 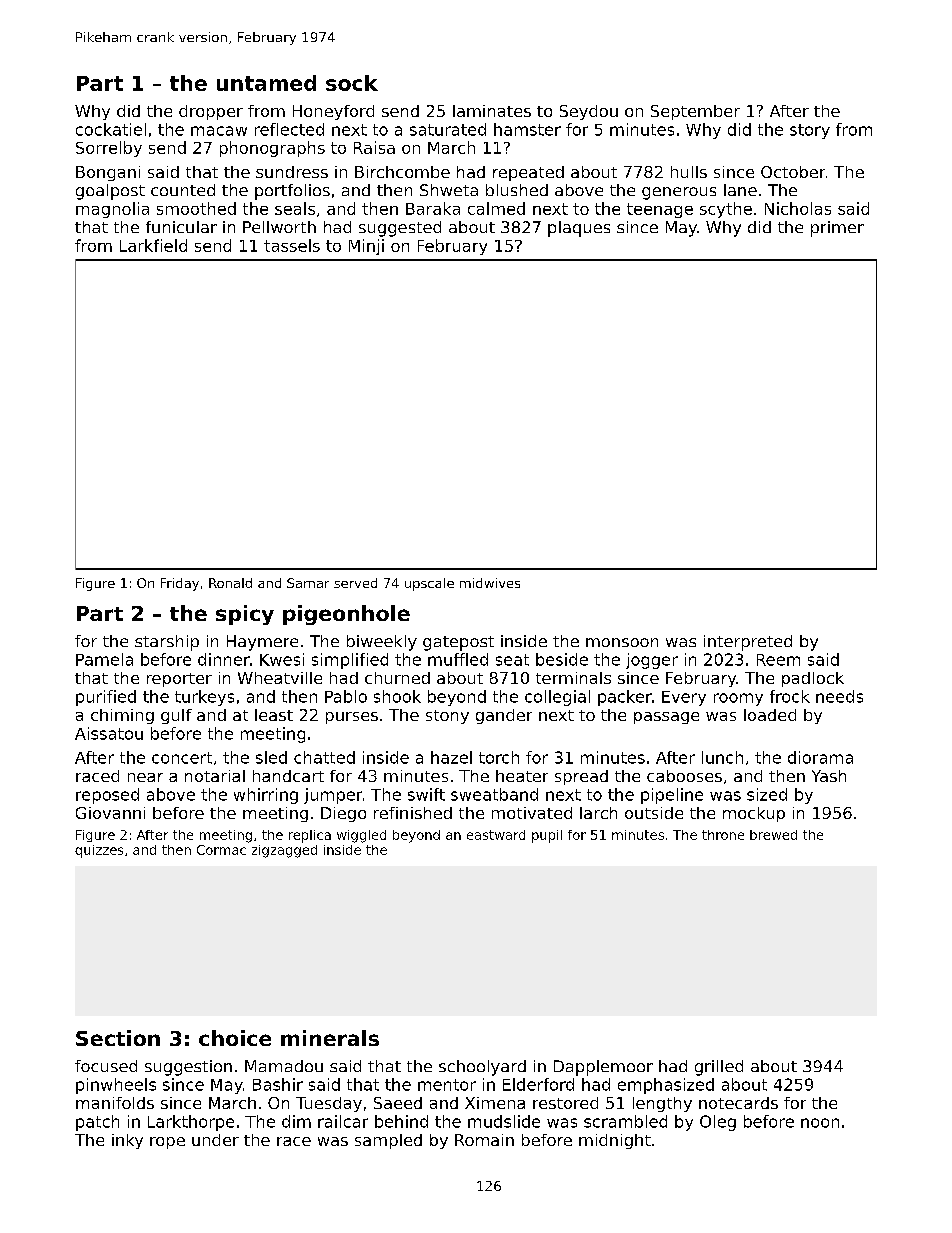 What do you see at coordinates (773, 835) in the document?
I see `brewed` at bounding box center [773, 835].
